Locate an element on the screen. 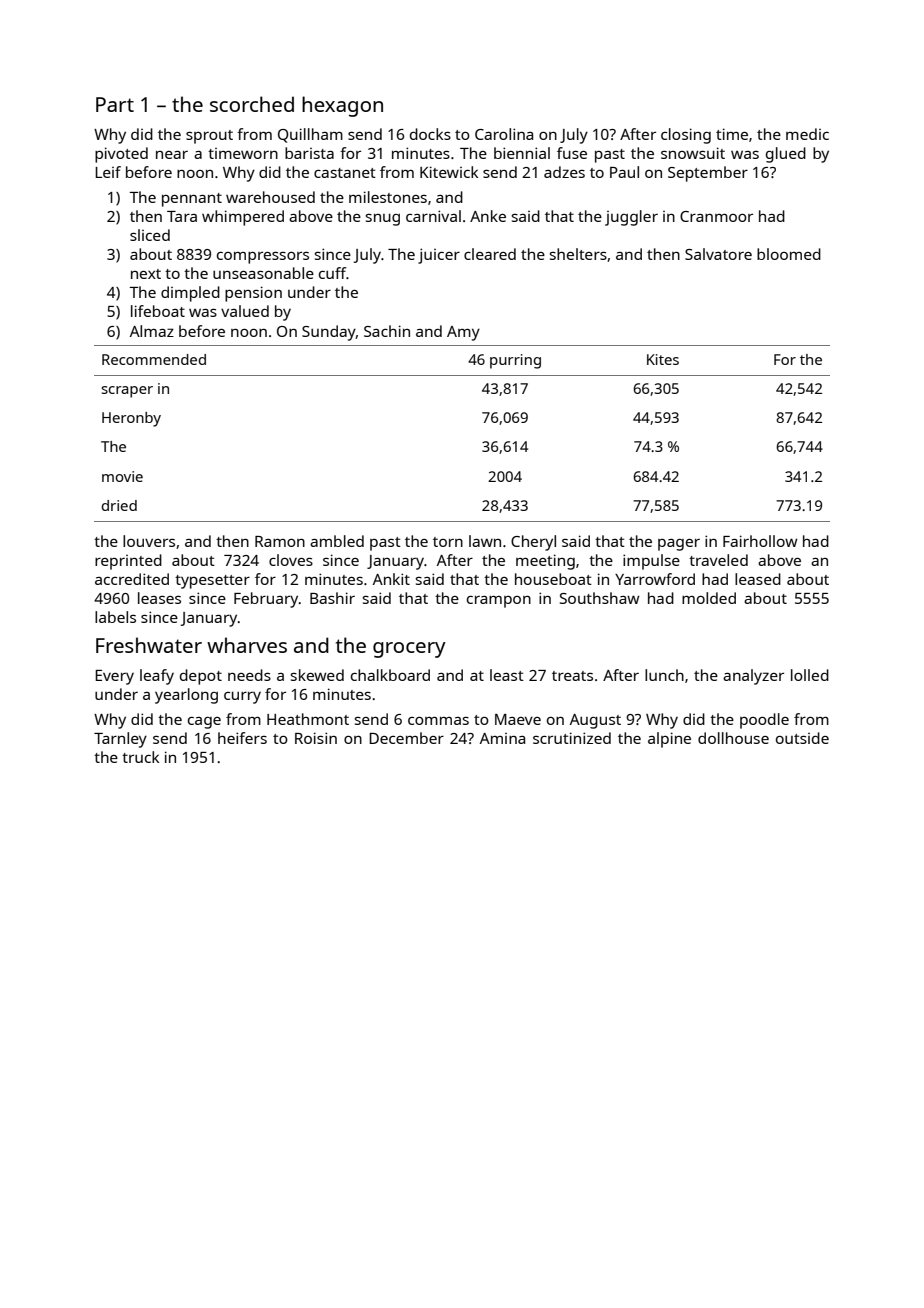  December is located at coordinates (406, 738).
